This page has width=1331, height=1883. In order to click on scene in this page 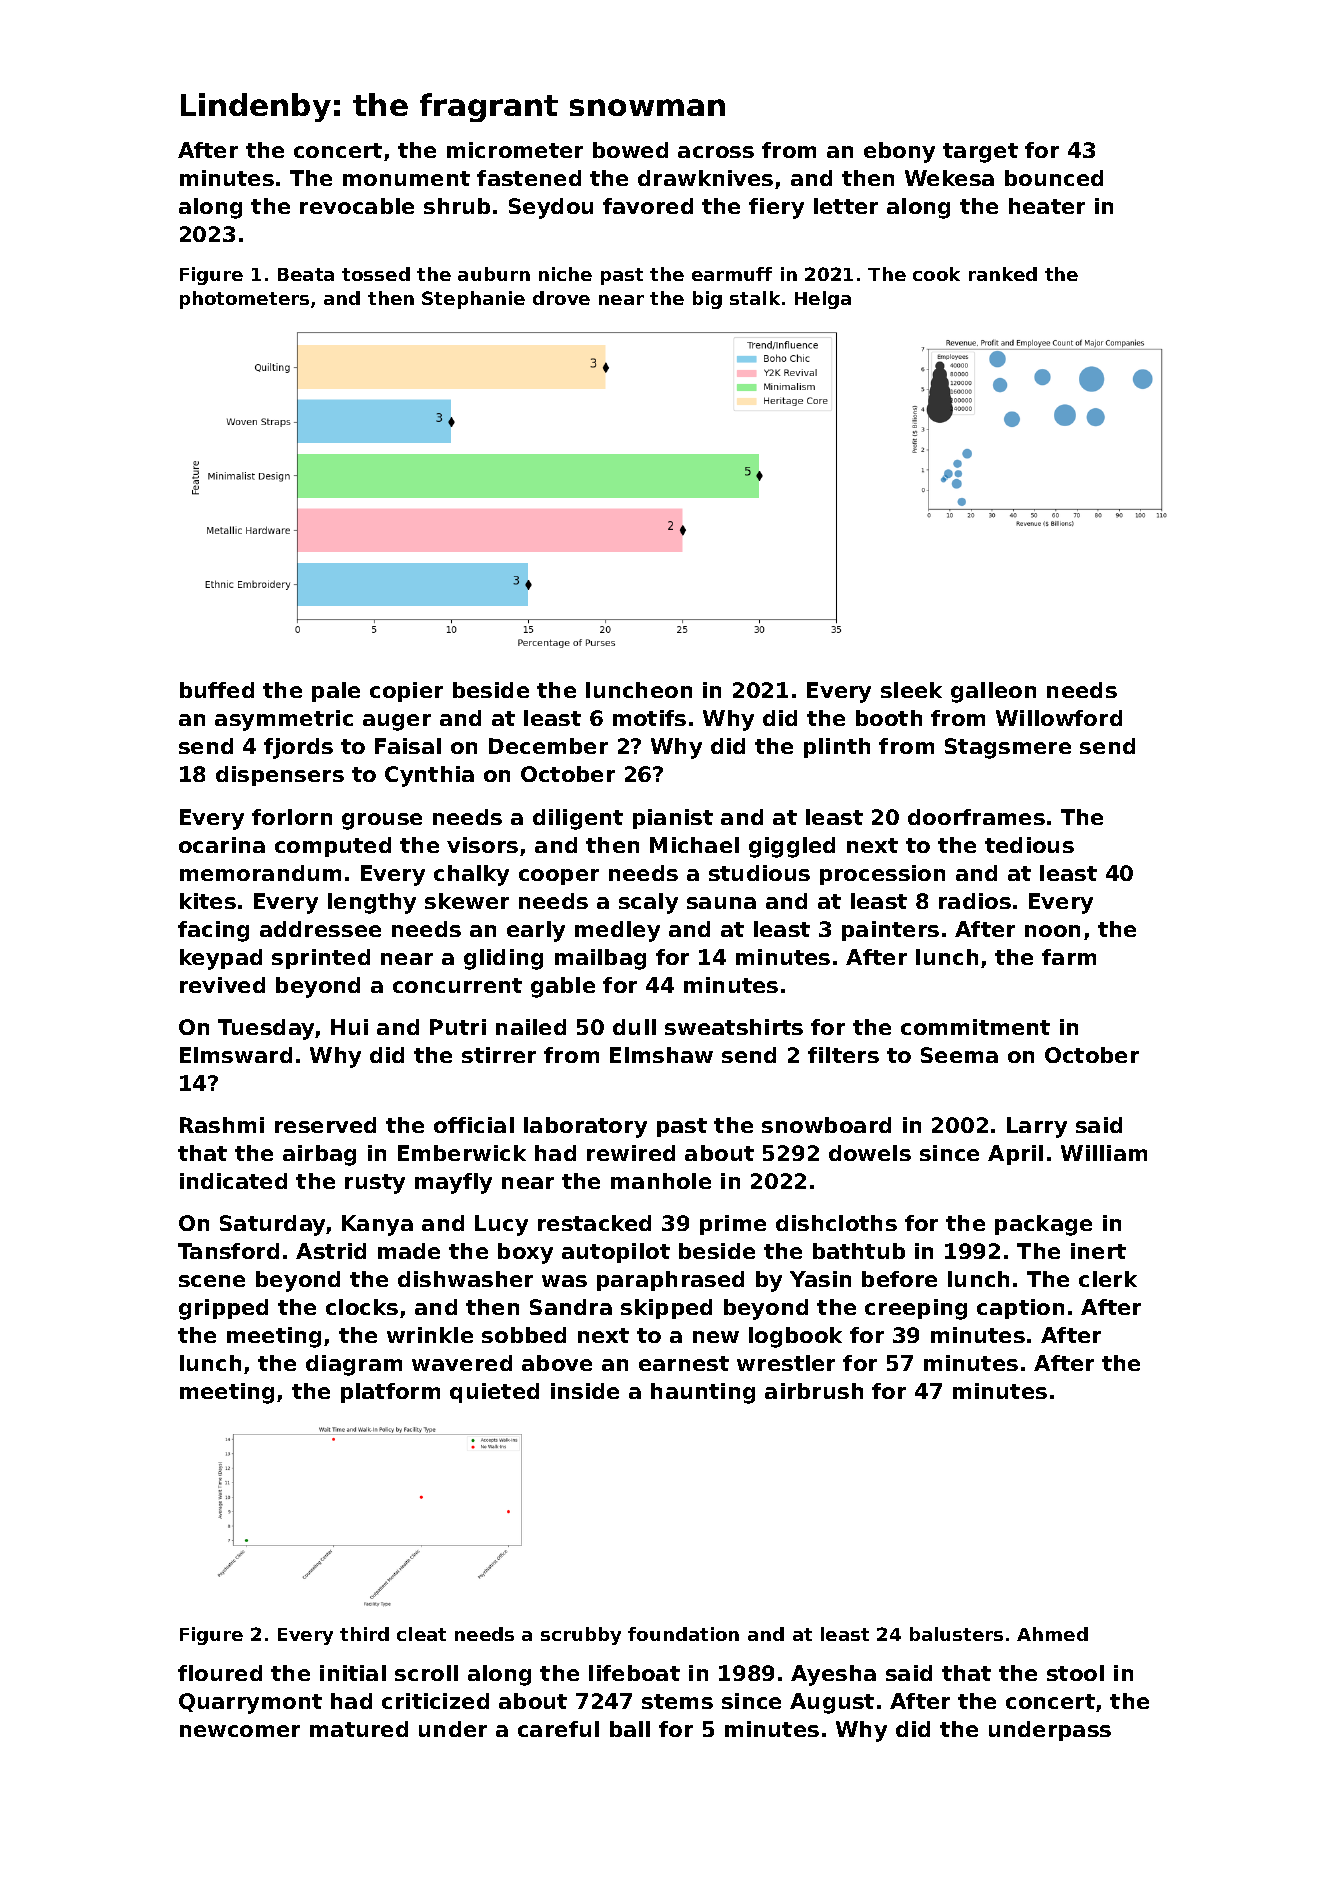, I will do `click(212, 1281)`.
